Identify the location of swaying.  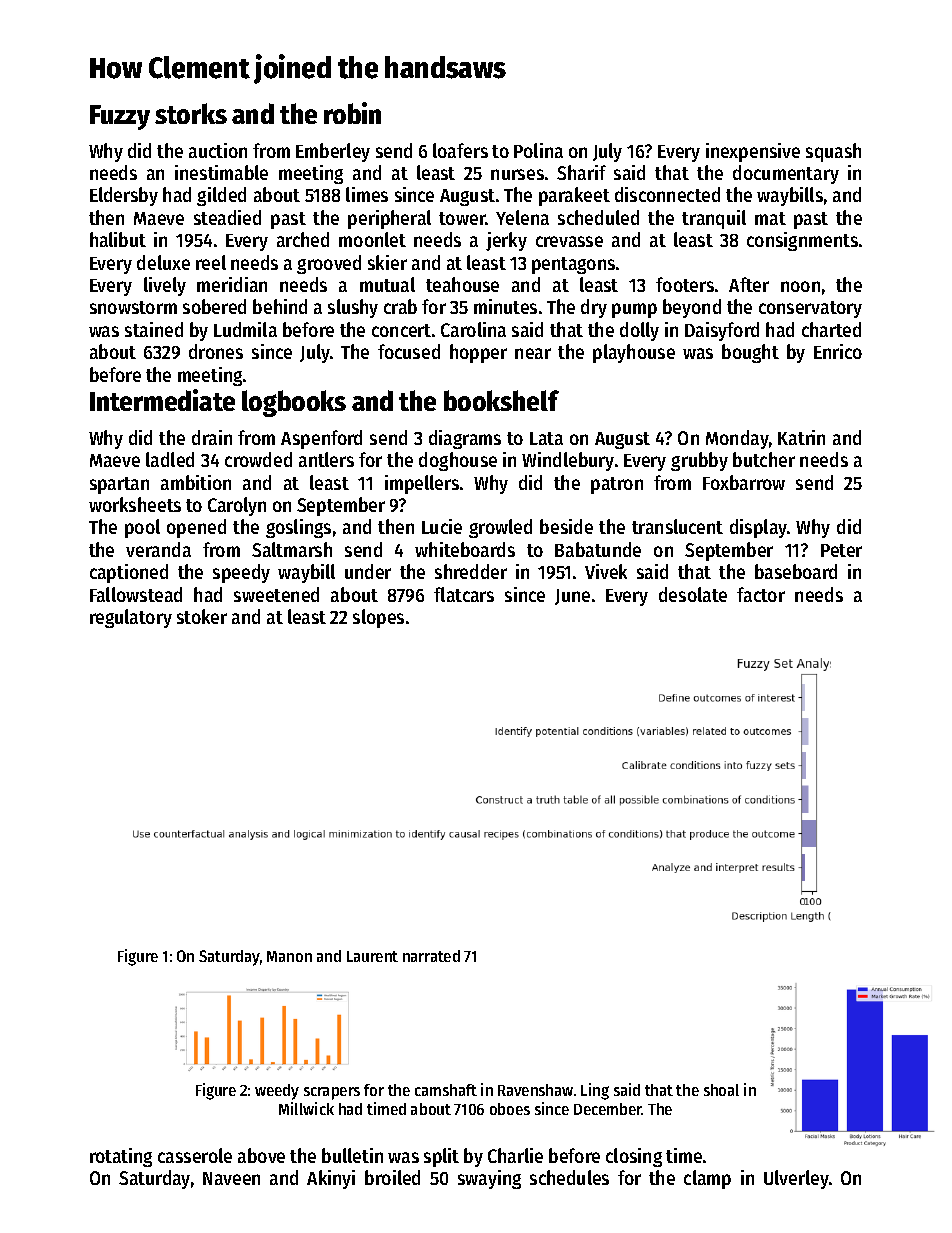
(489, 1179).
